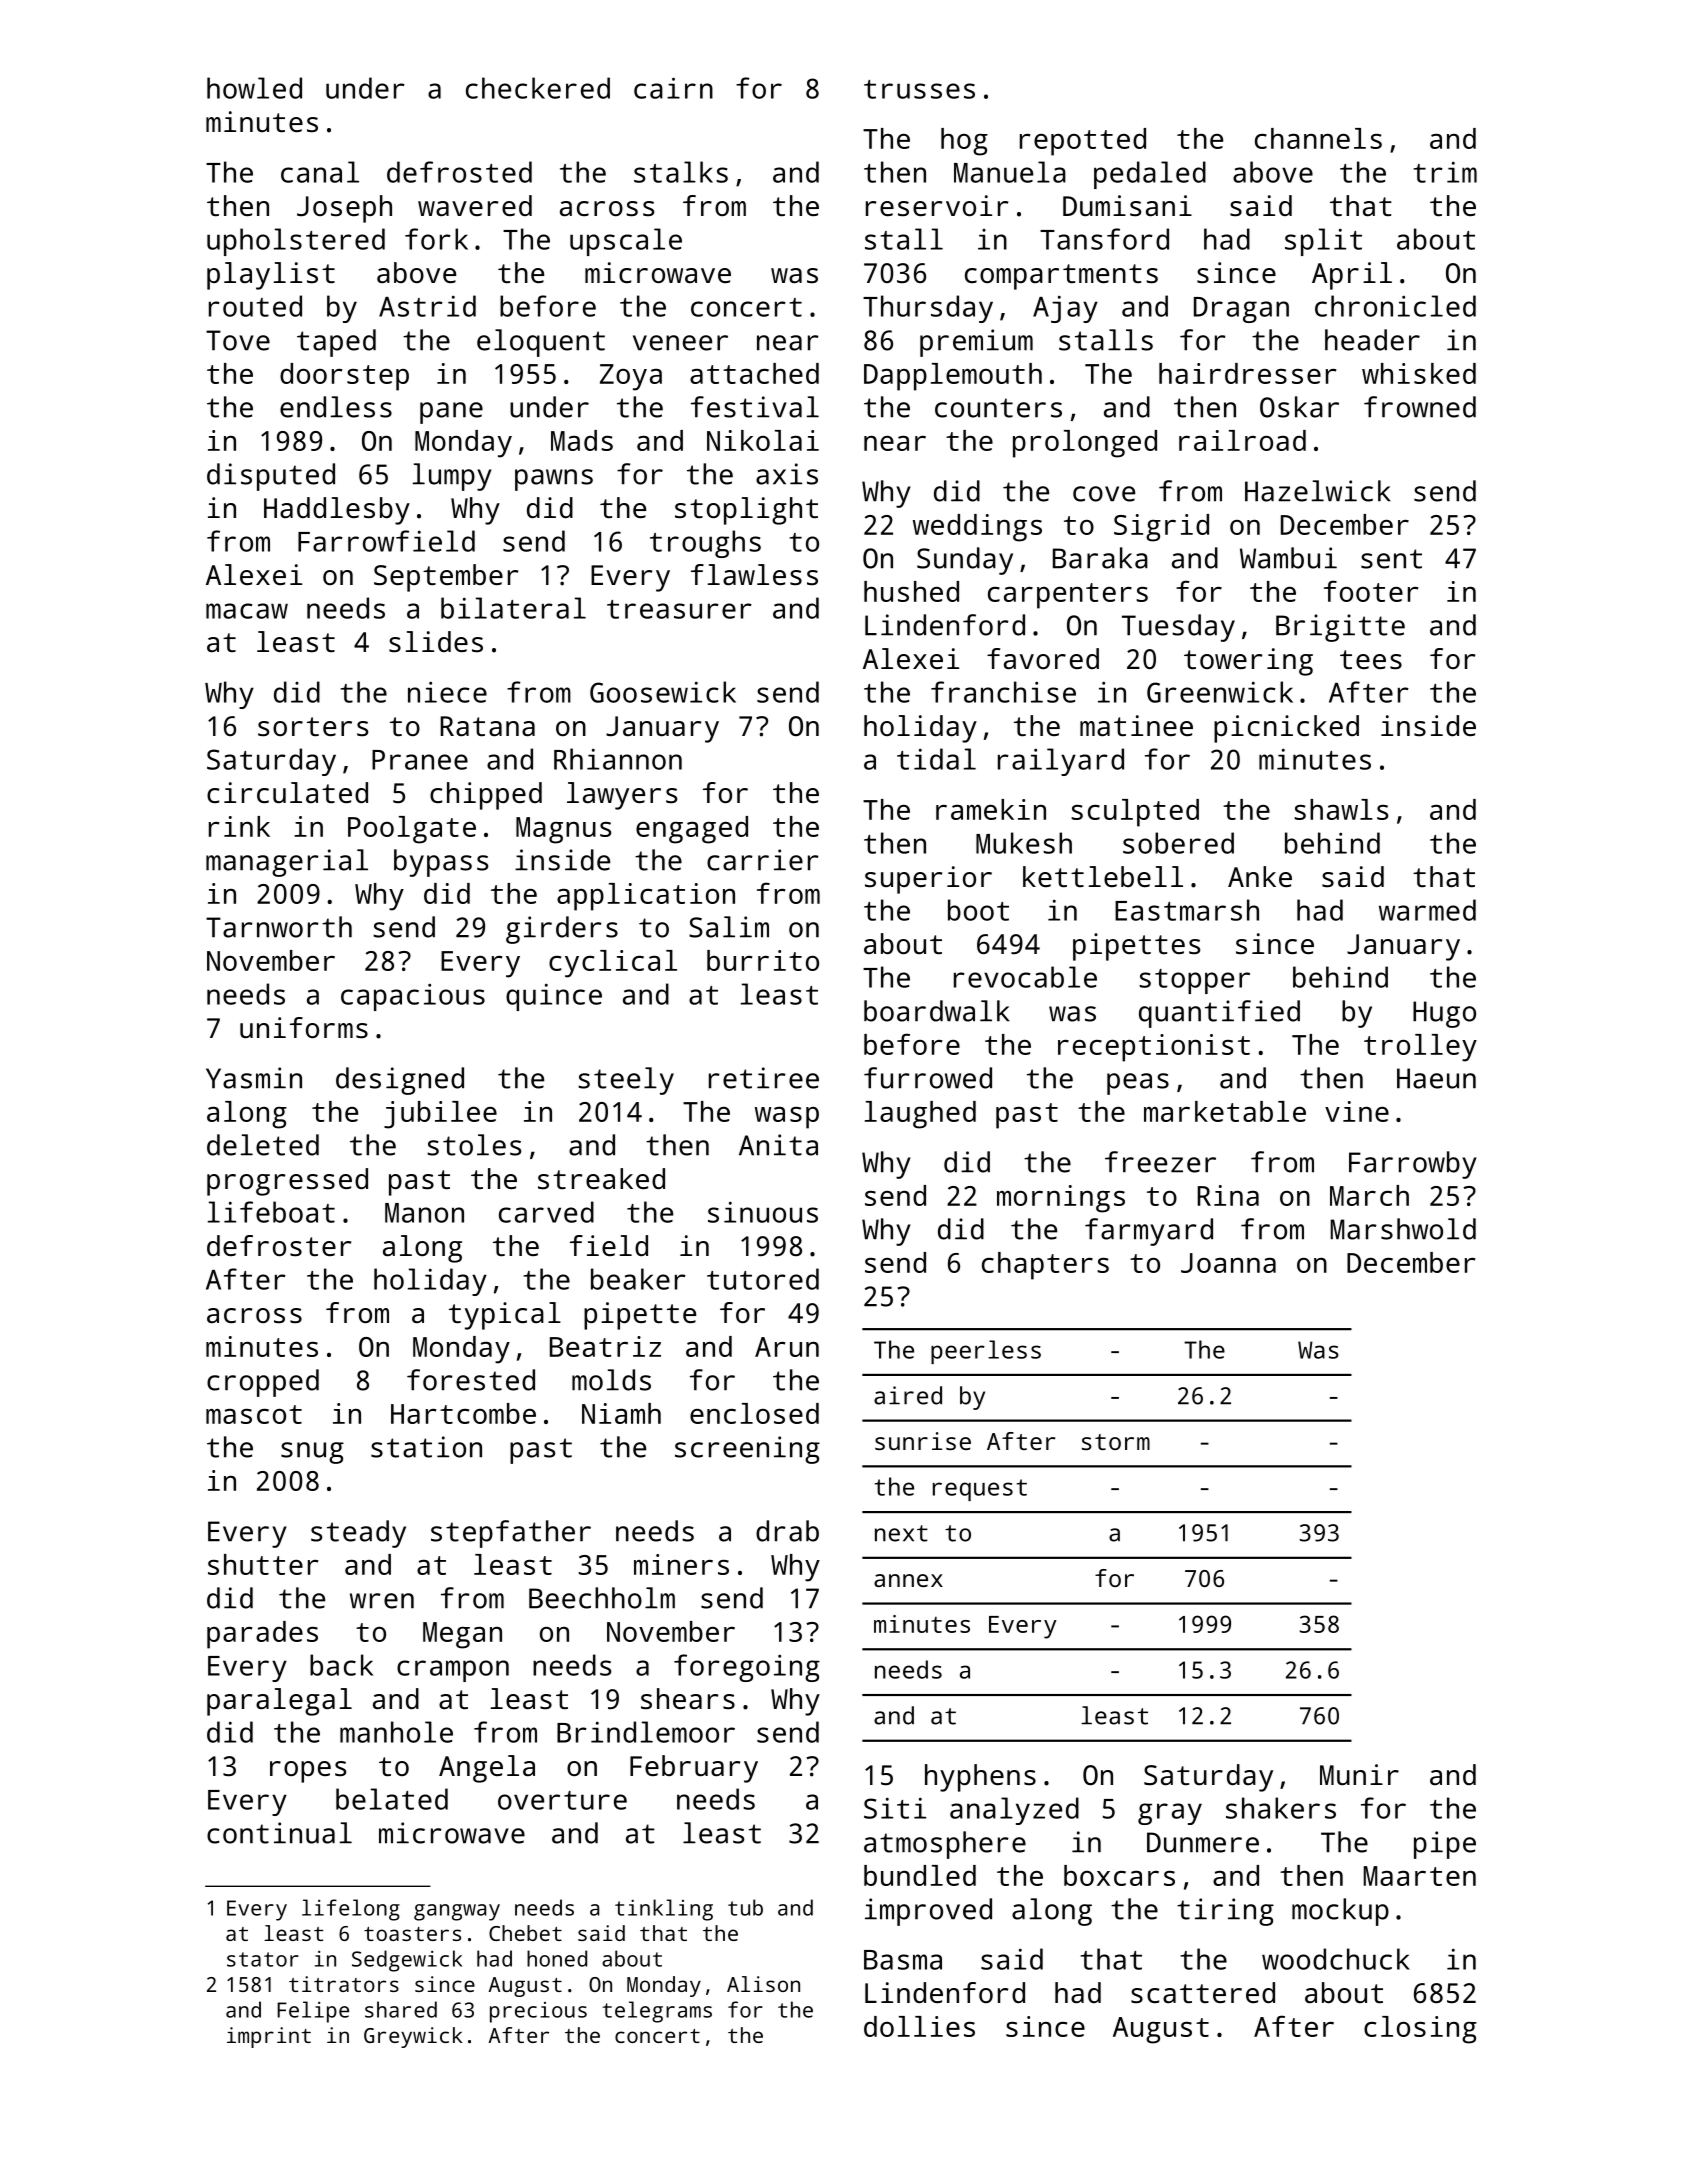  What do you see at coordinates (1228, 1263) in the document?
I see `Joanna` at bounding box center [1228, 1263].
